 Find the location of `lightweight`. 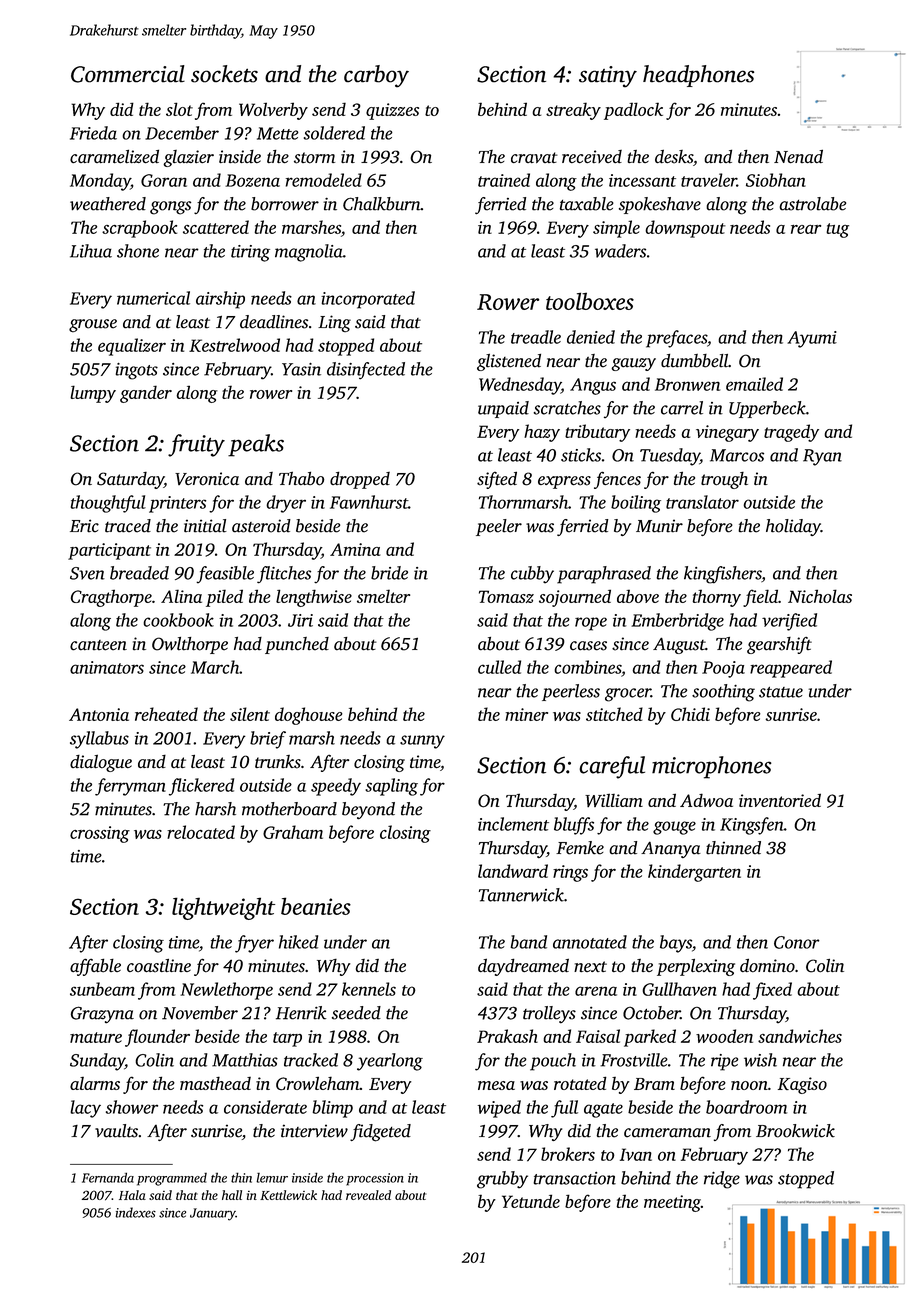

lightweight is located at coordinates (223, 908).
